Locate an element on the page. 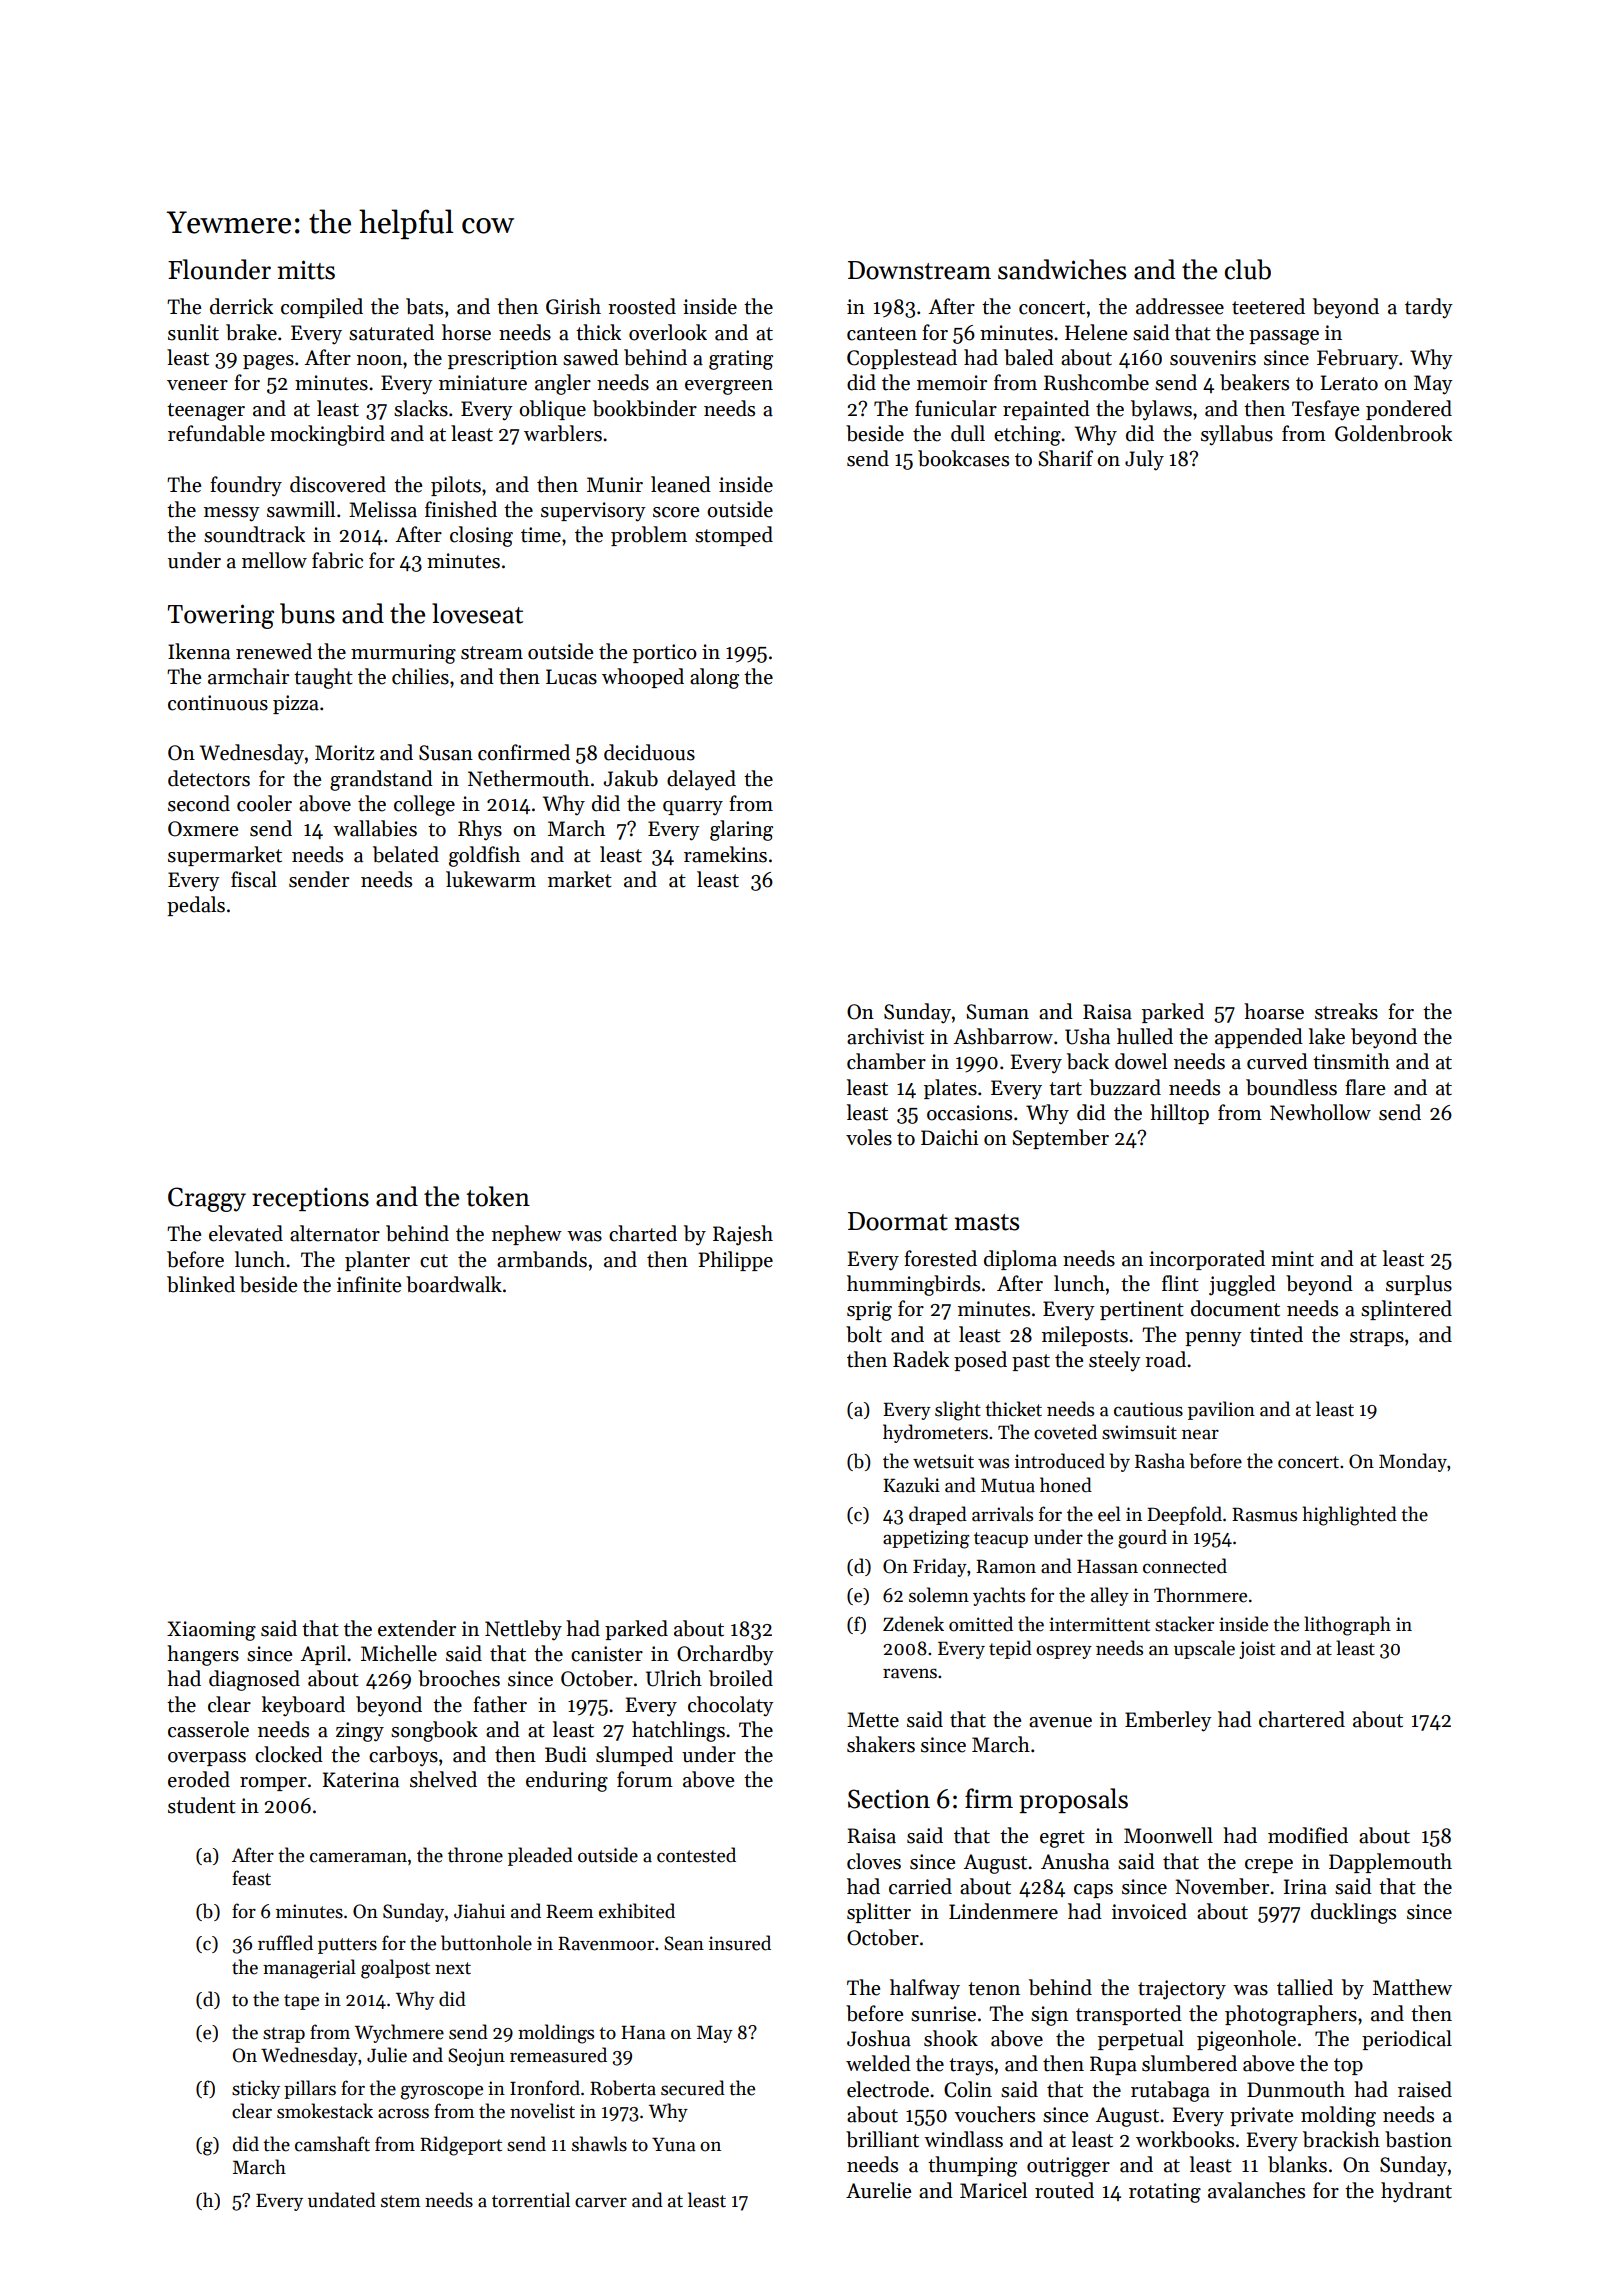  July is located at coordinates (1144, 460).
